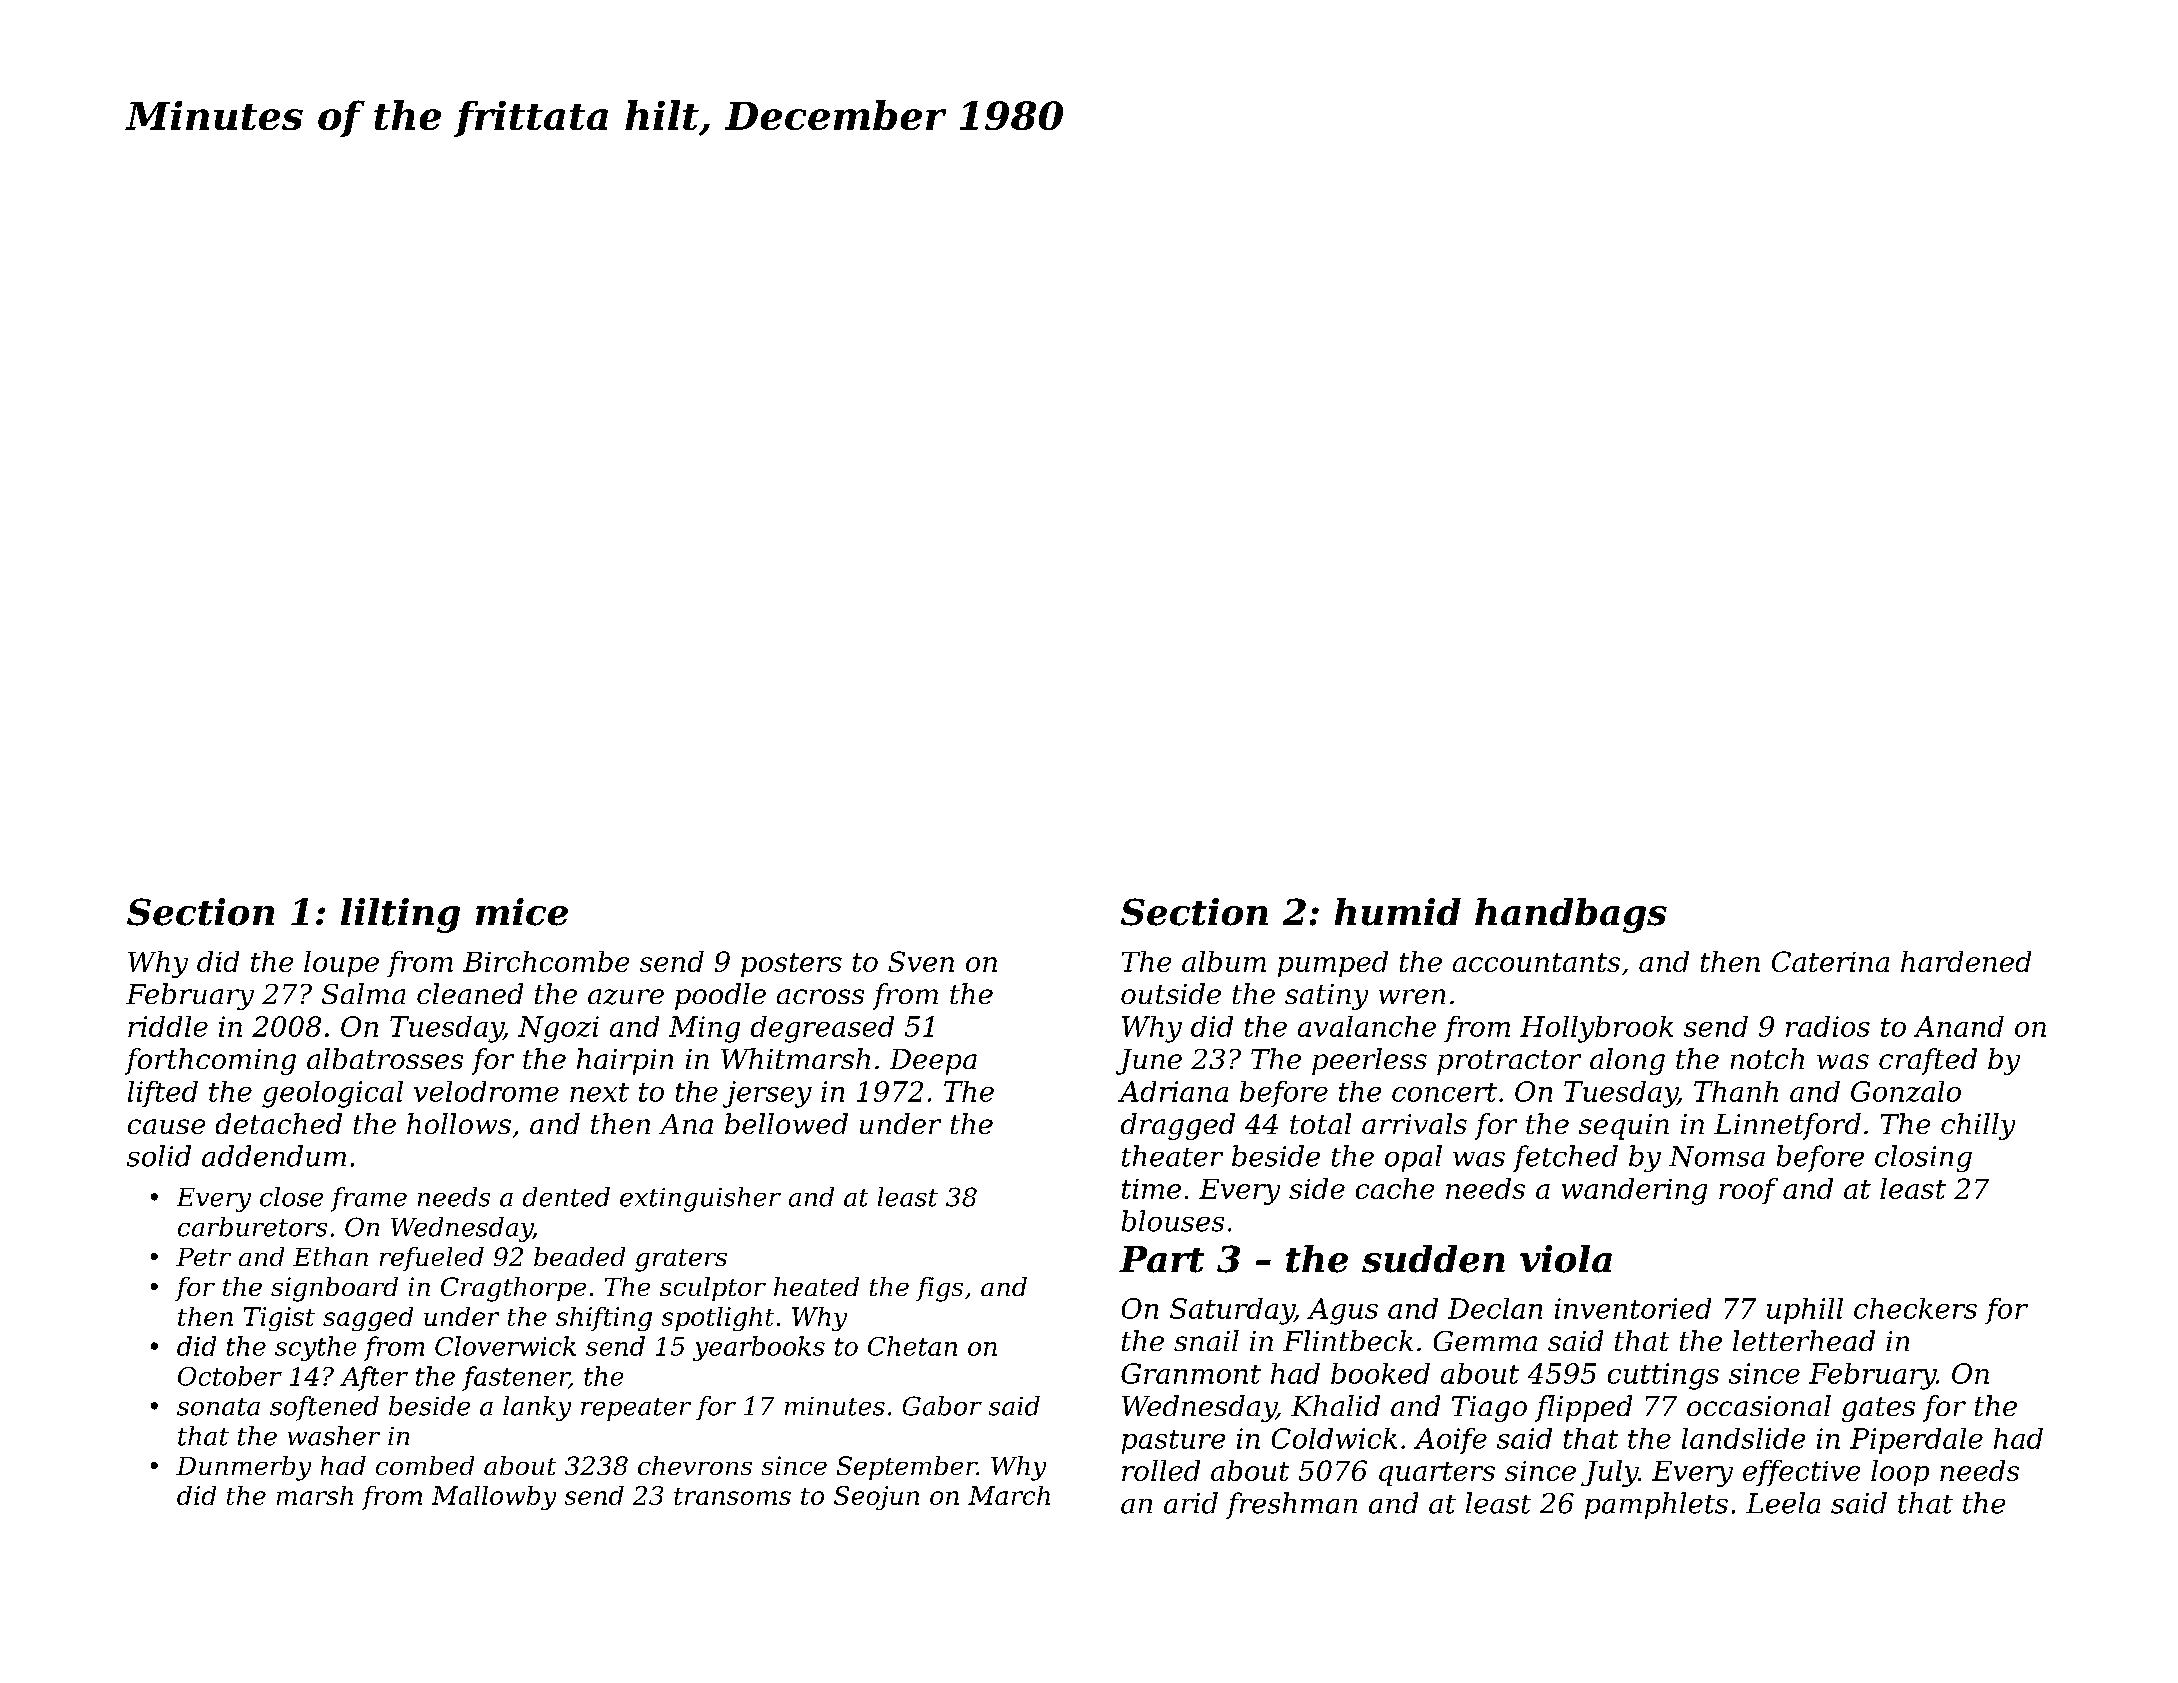  I want to click on mice, so click(522, 912).
